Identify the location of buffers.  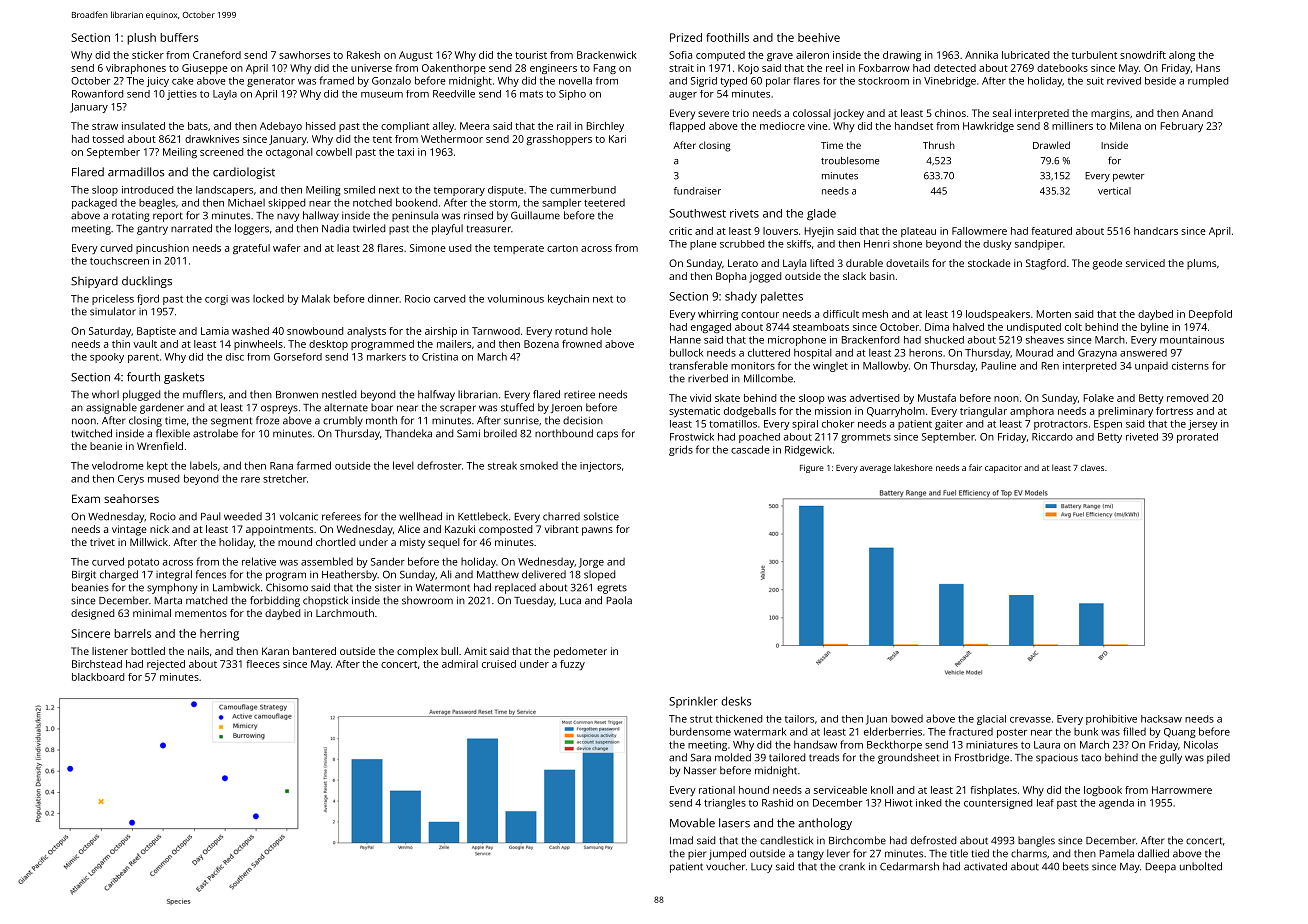
(179, 37).
